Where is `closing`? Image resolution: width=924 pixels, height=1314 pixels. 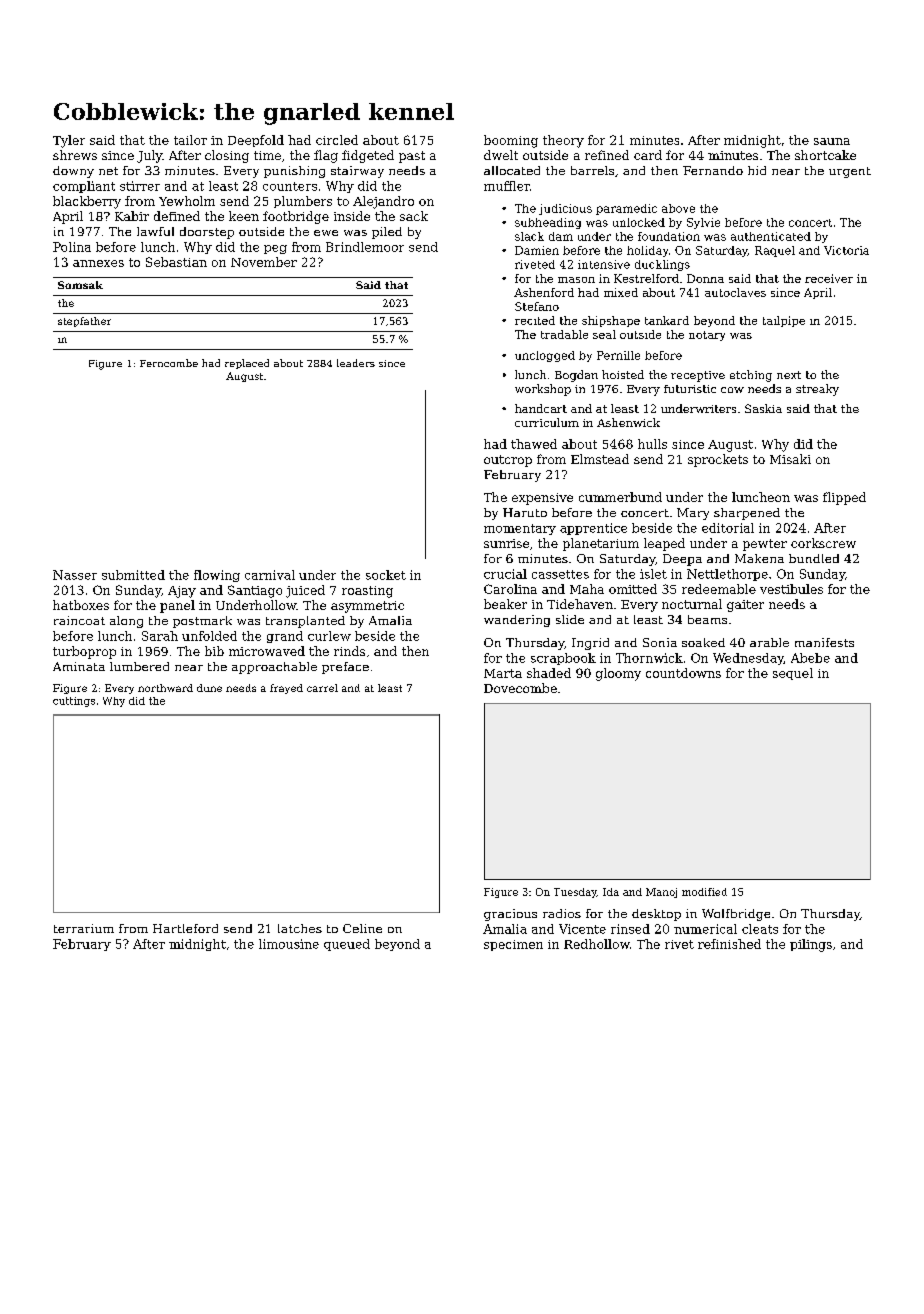
closing is located at coordinates (227, 156).
